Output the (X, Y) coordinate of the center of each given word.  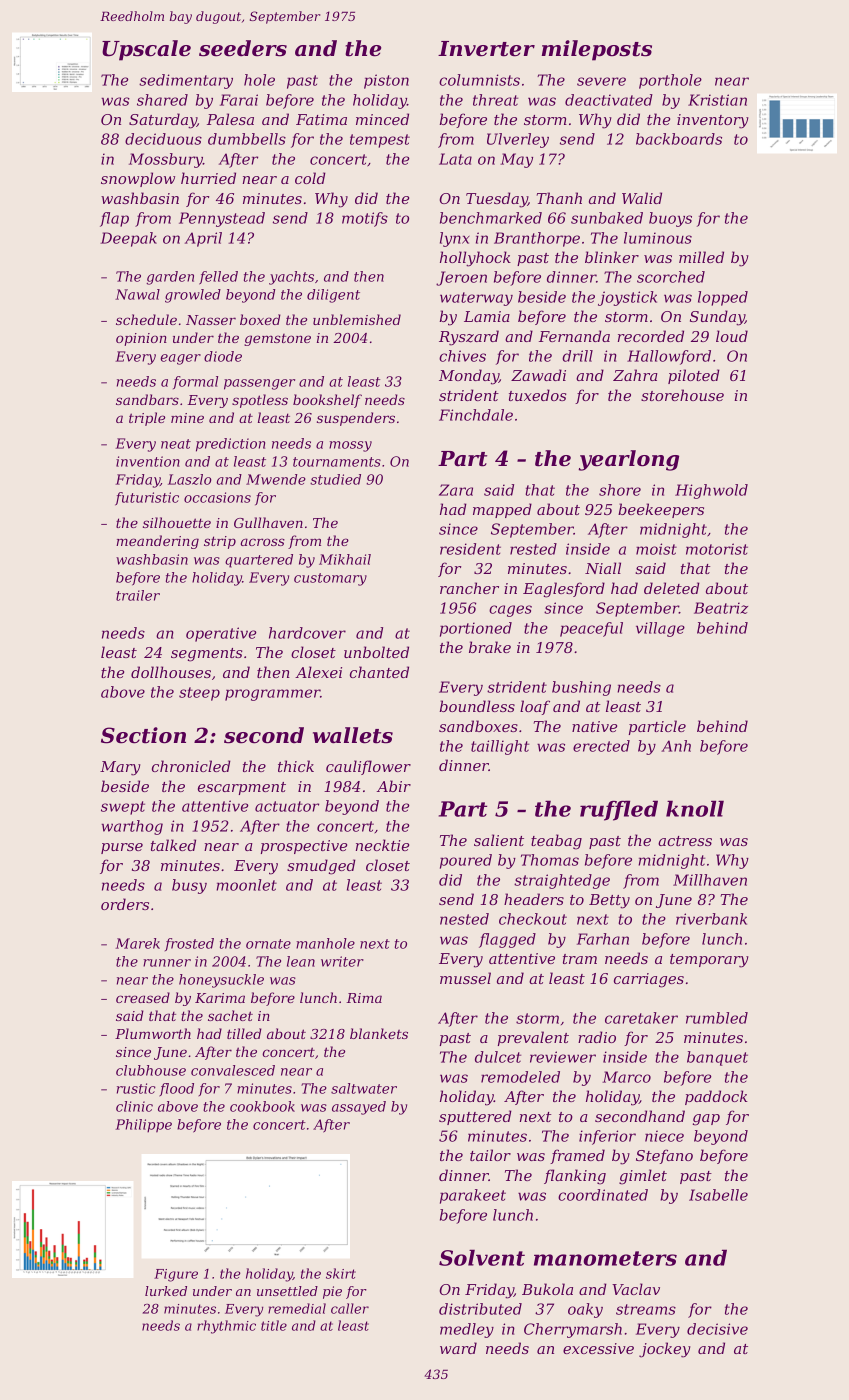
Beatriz (721, 608)
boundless (477, 706)
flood (176, 1090)
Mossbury (166, 160)
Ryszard (469, 338)
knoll (695, 808)
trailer (138, 595)
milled (701, 257)
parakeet (473, 1196)
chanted (379, 672)
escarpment (242, 788)
